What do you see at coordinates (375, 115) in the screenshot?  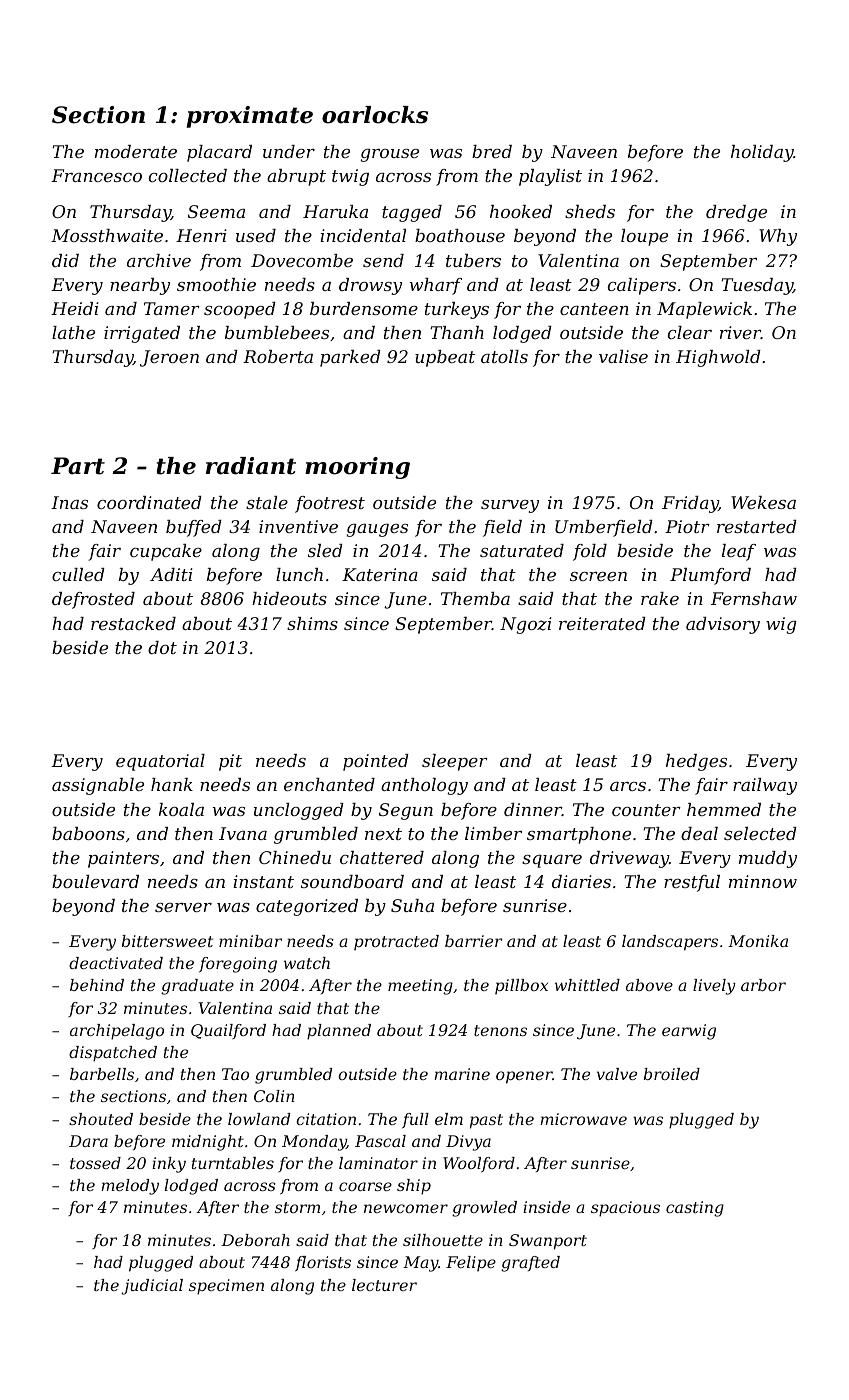 I see `oarlocks` at bounding box center [375, 115].
